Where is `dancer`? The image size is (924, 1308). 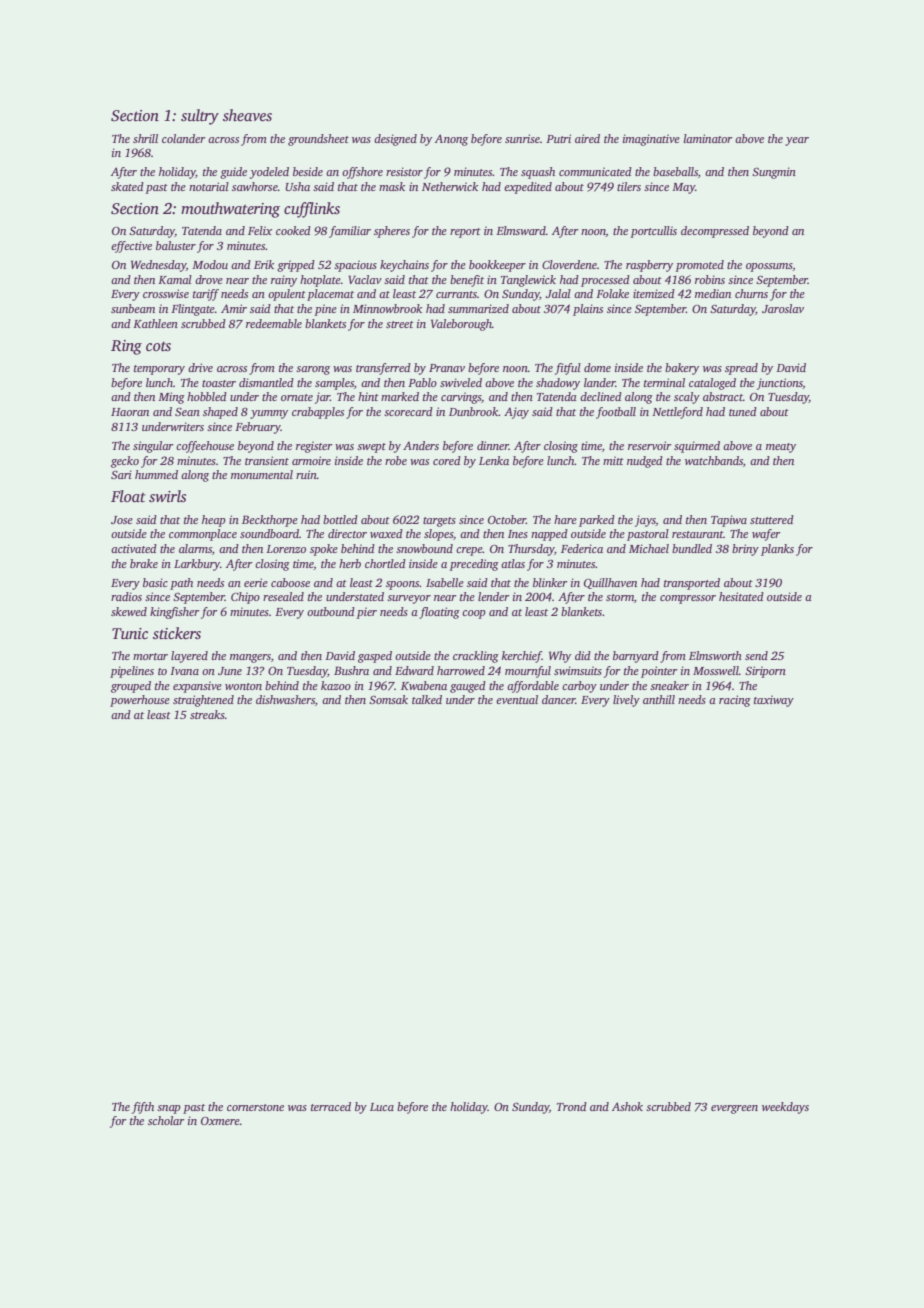
dancer is located at coordinates (559, 699).
